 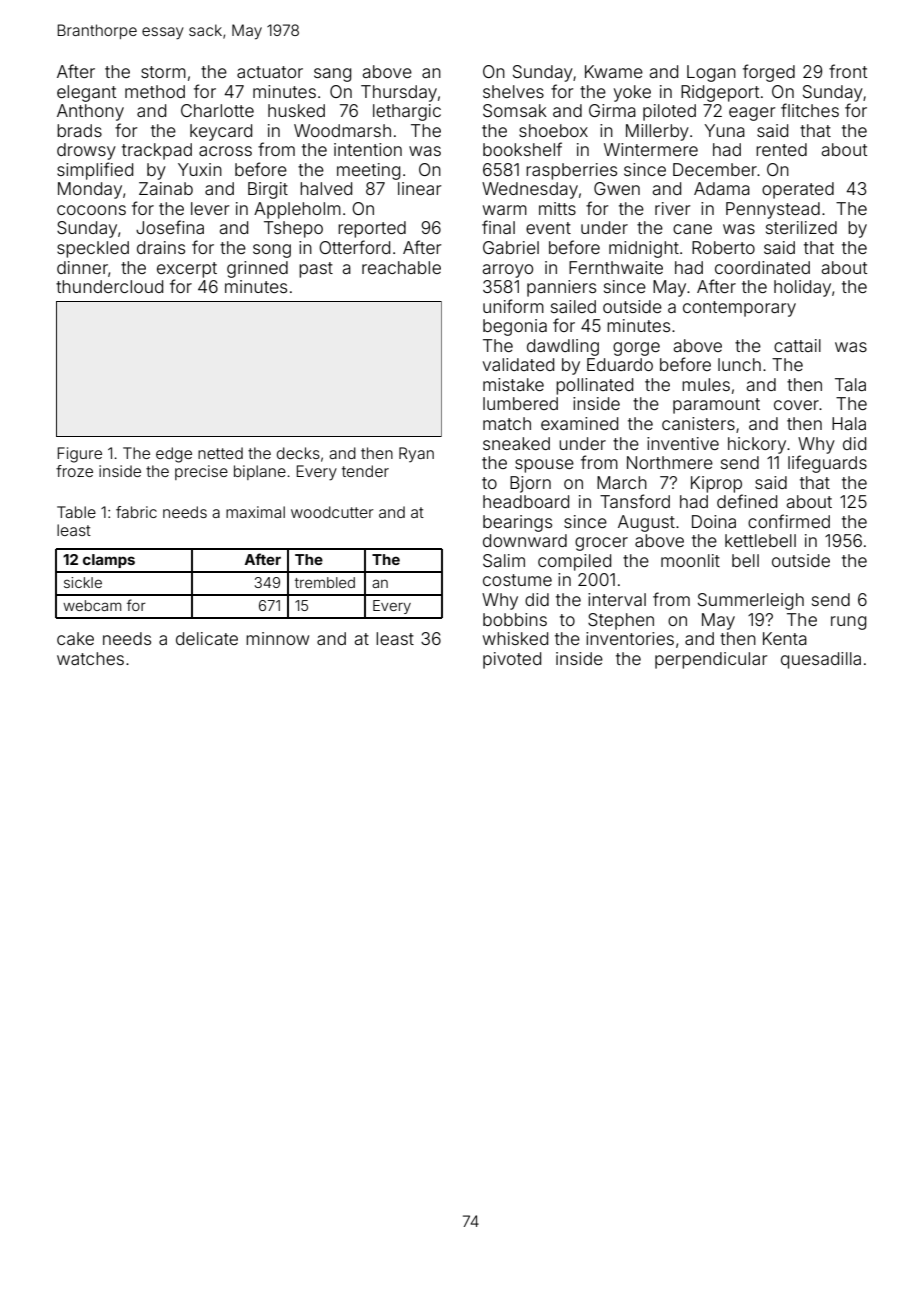 What do you see at coordinates (90, 658) in the screenshot?
I see `watches` at bounding box center [90, 658].
